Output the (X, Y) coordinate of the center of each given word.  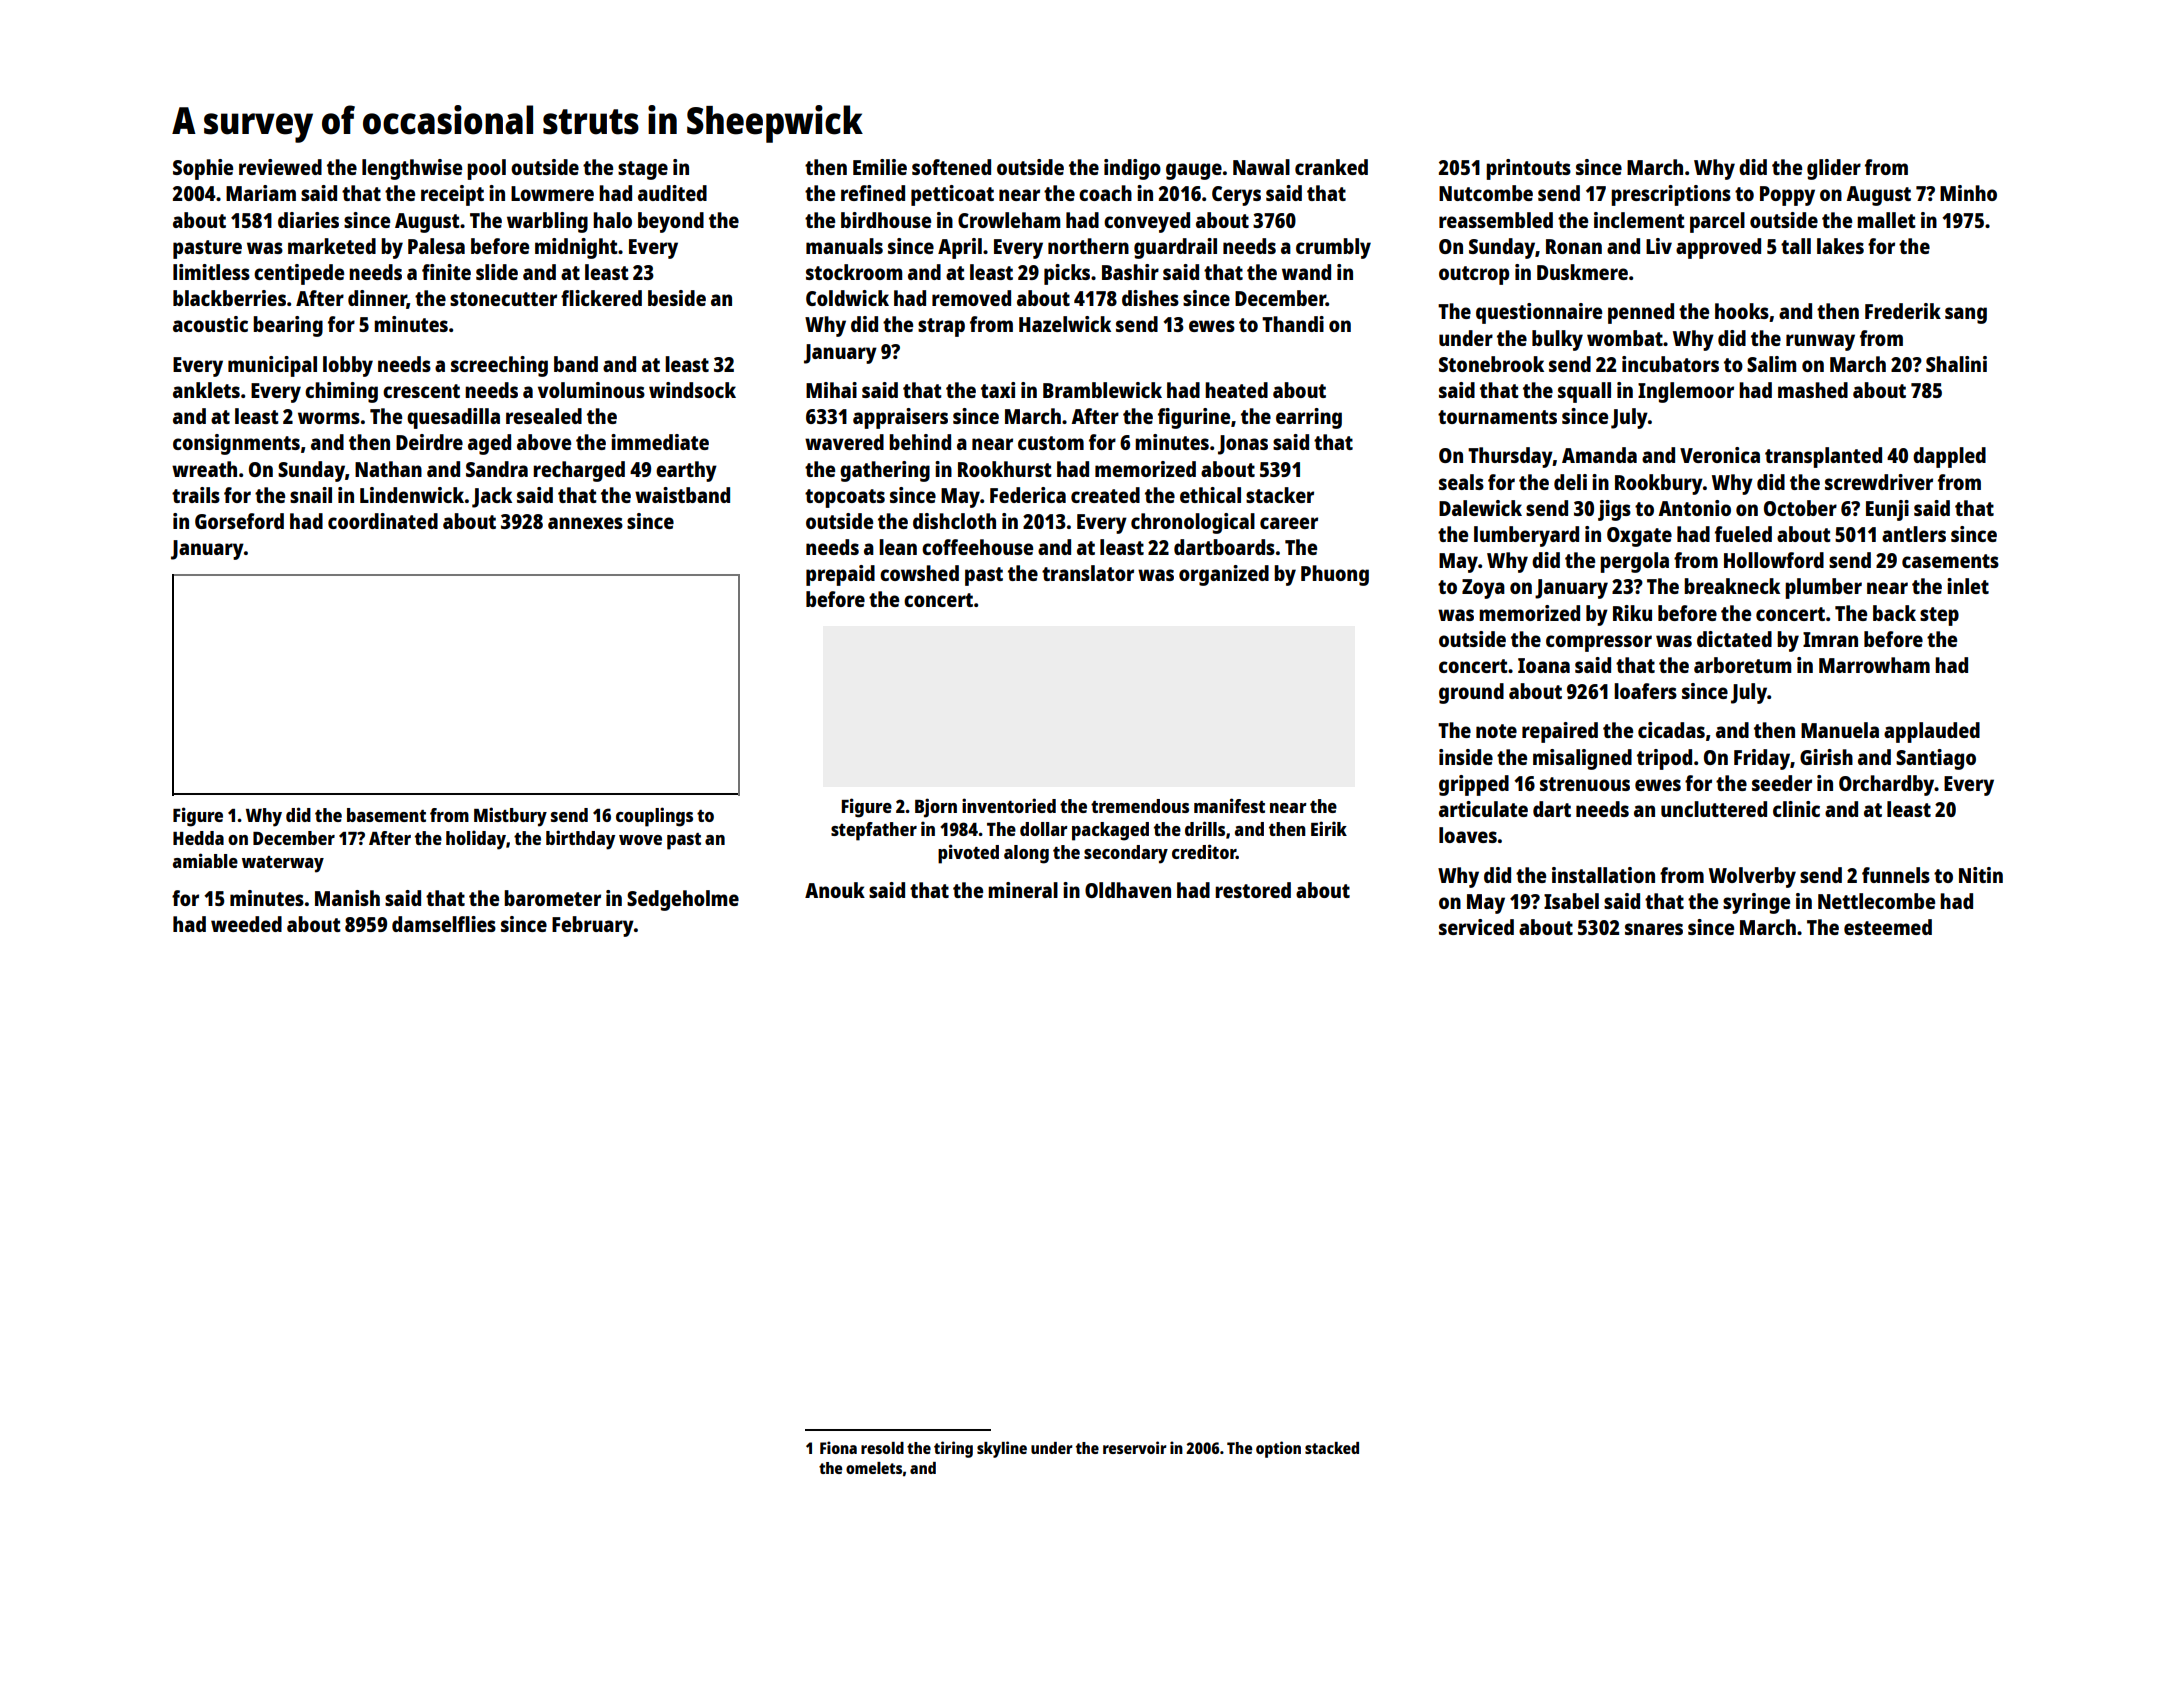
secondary (1126, 854)
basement (386, 815)
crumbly (1333, 248)
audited (672, 193)
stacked (1332, 1448)
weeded (246, 924)
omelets (874, 1468)
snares (1654, 929)
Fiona (838, 1447)
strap (941, 327)
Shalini (1956, 364)
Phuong (1335, 575)
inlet (1968, 586)
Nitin (1981, 875)
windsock (692, 390)
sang (1966, 315)
